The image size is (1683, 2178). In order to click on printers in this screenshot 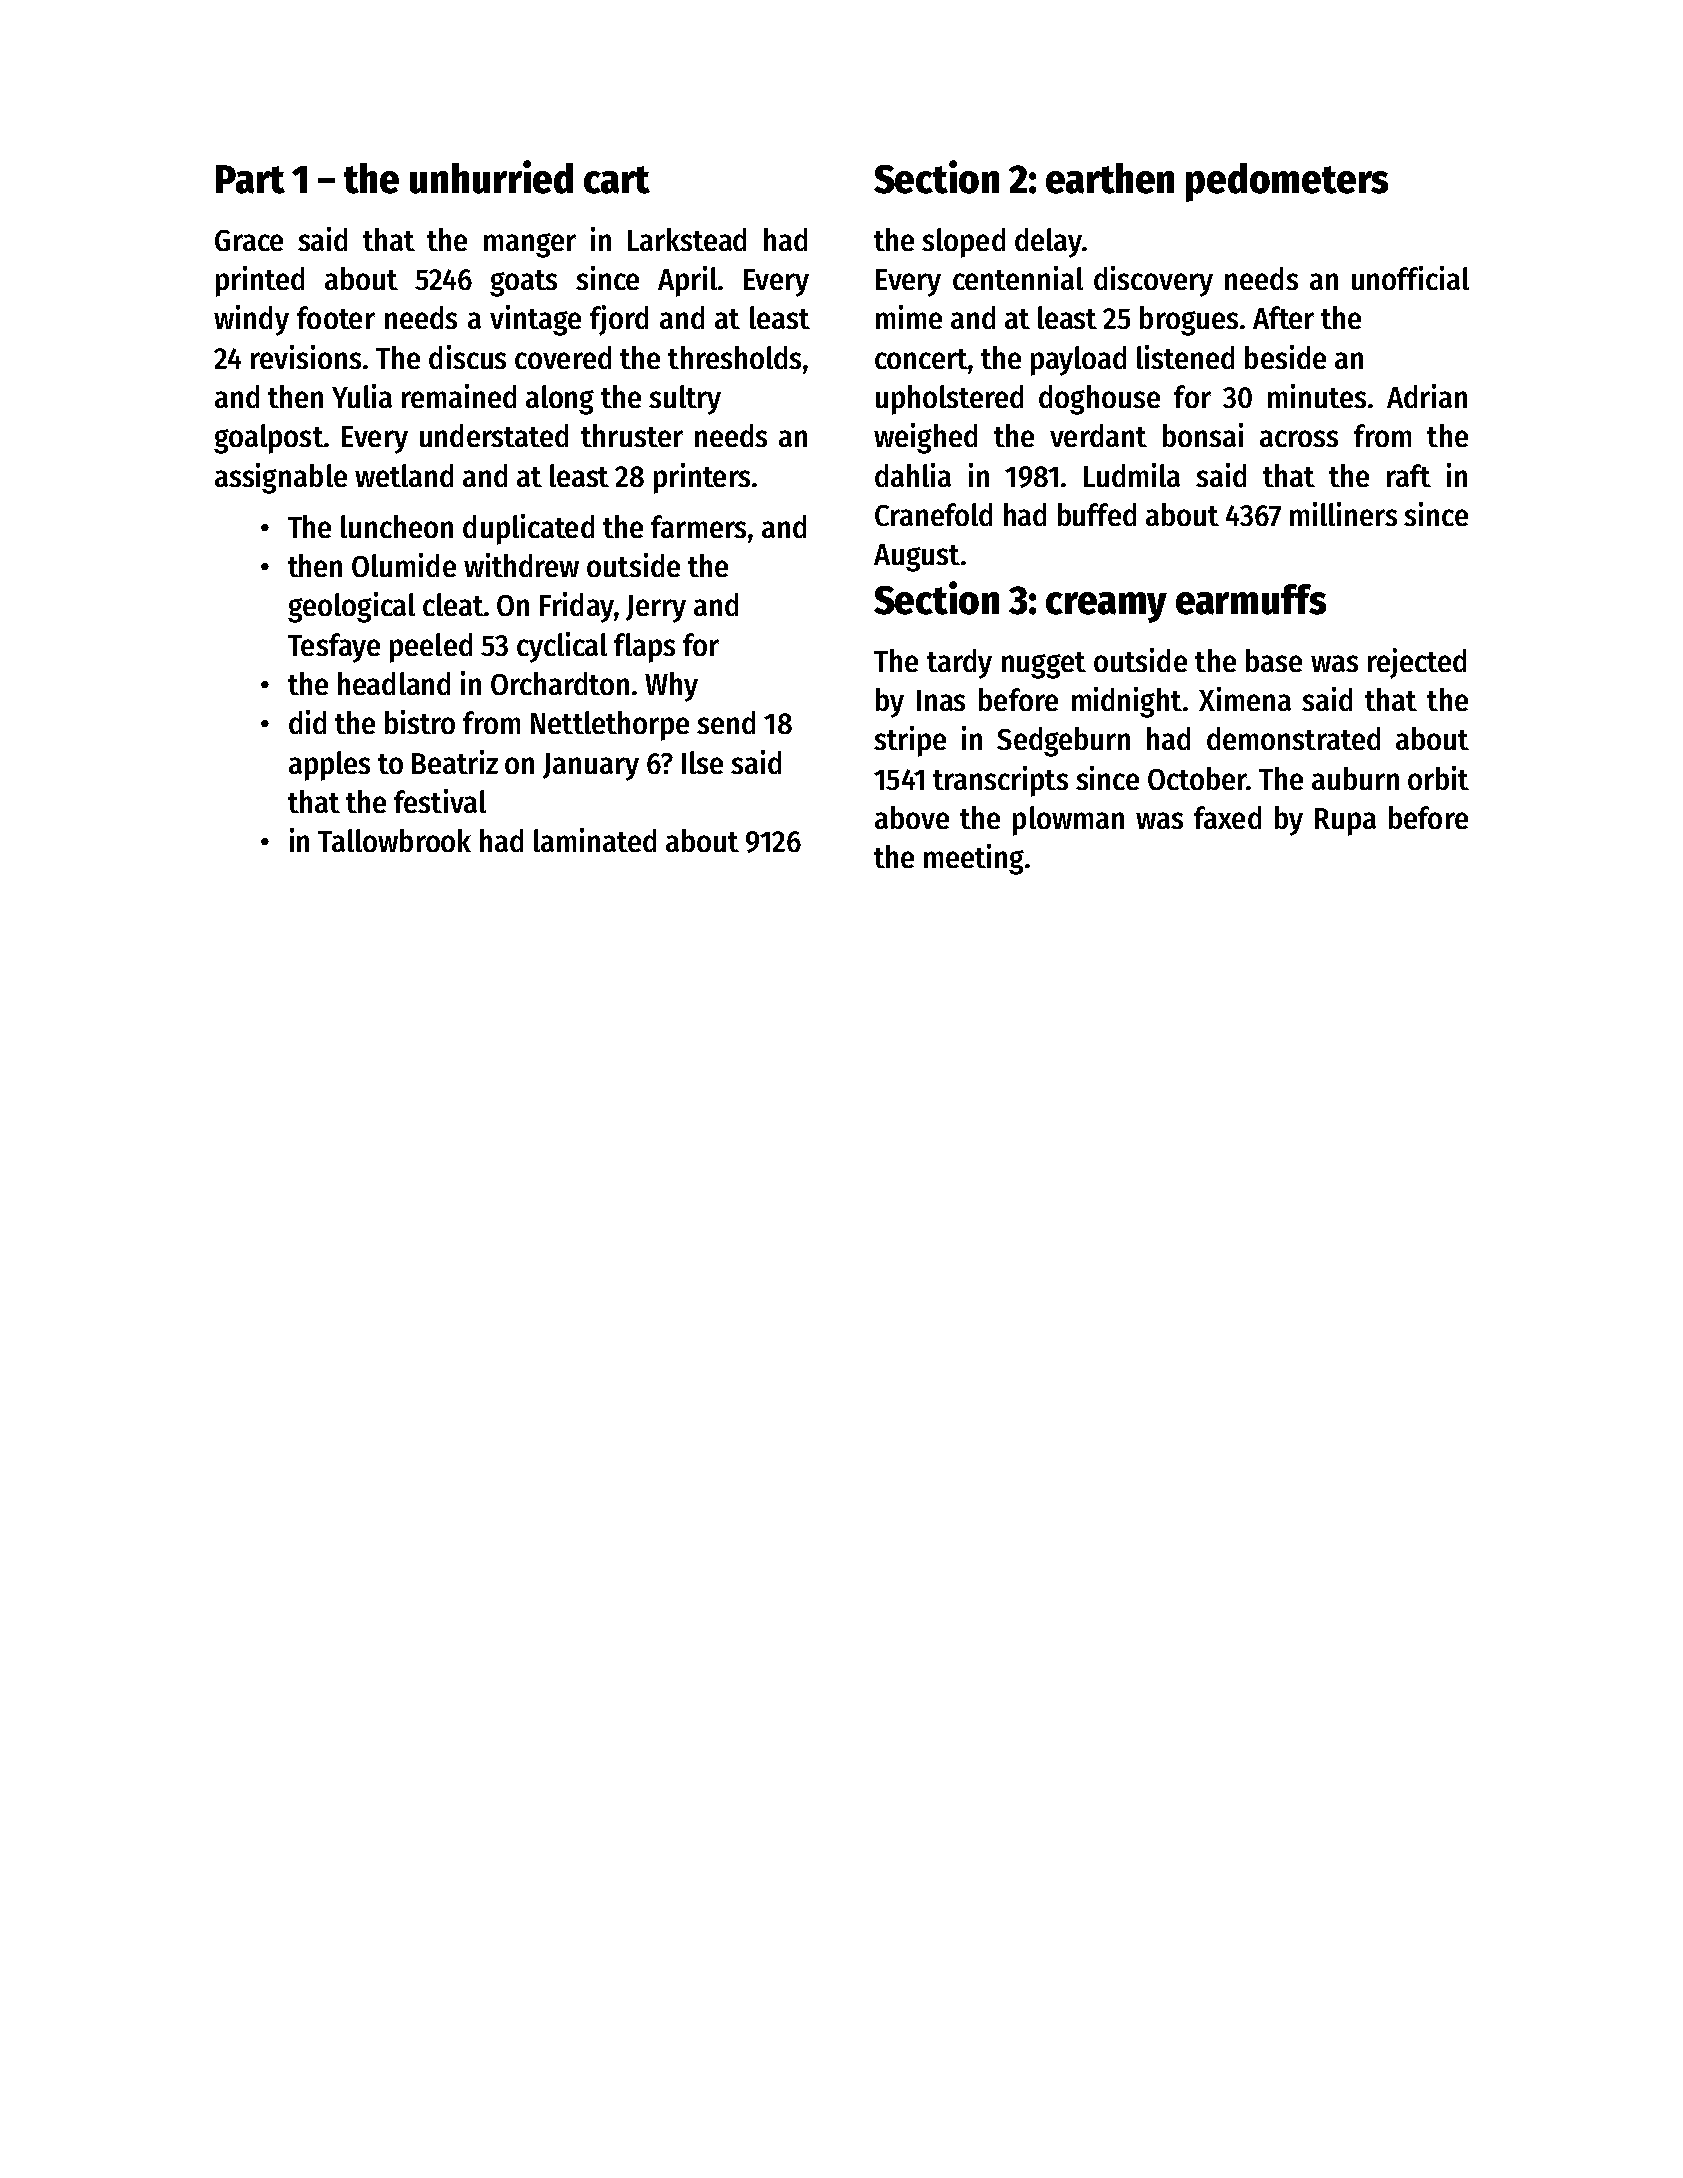, I will do `click(702, 478)`.
